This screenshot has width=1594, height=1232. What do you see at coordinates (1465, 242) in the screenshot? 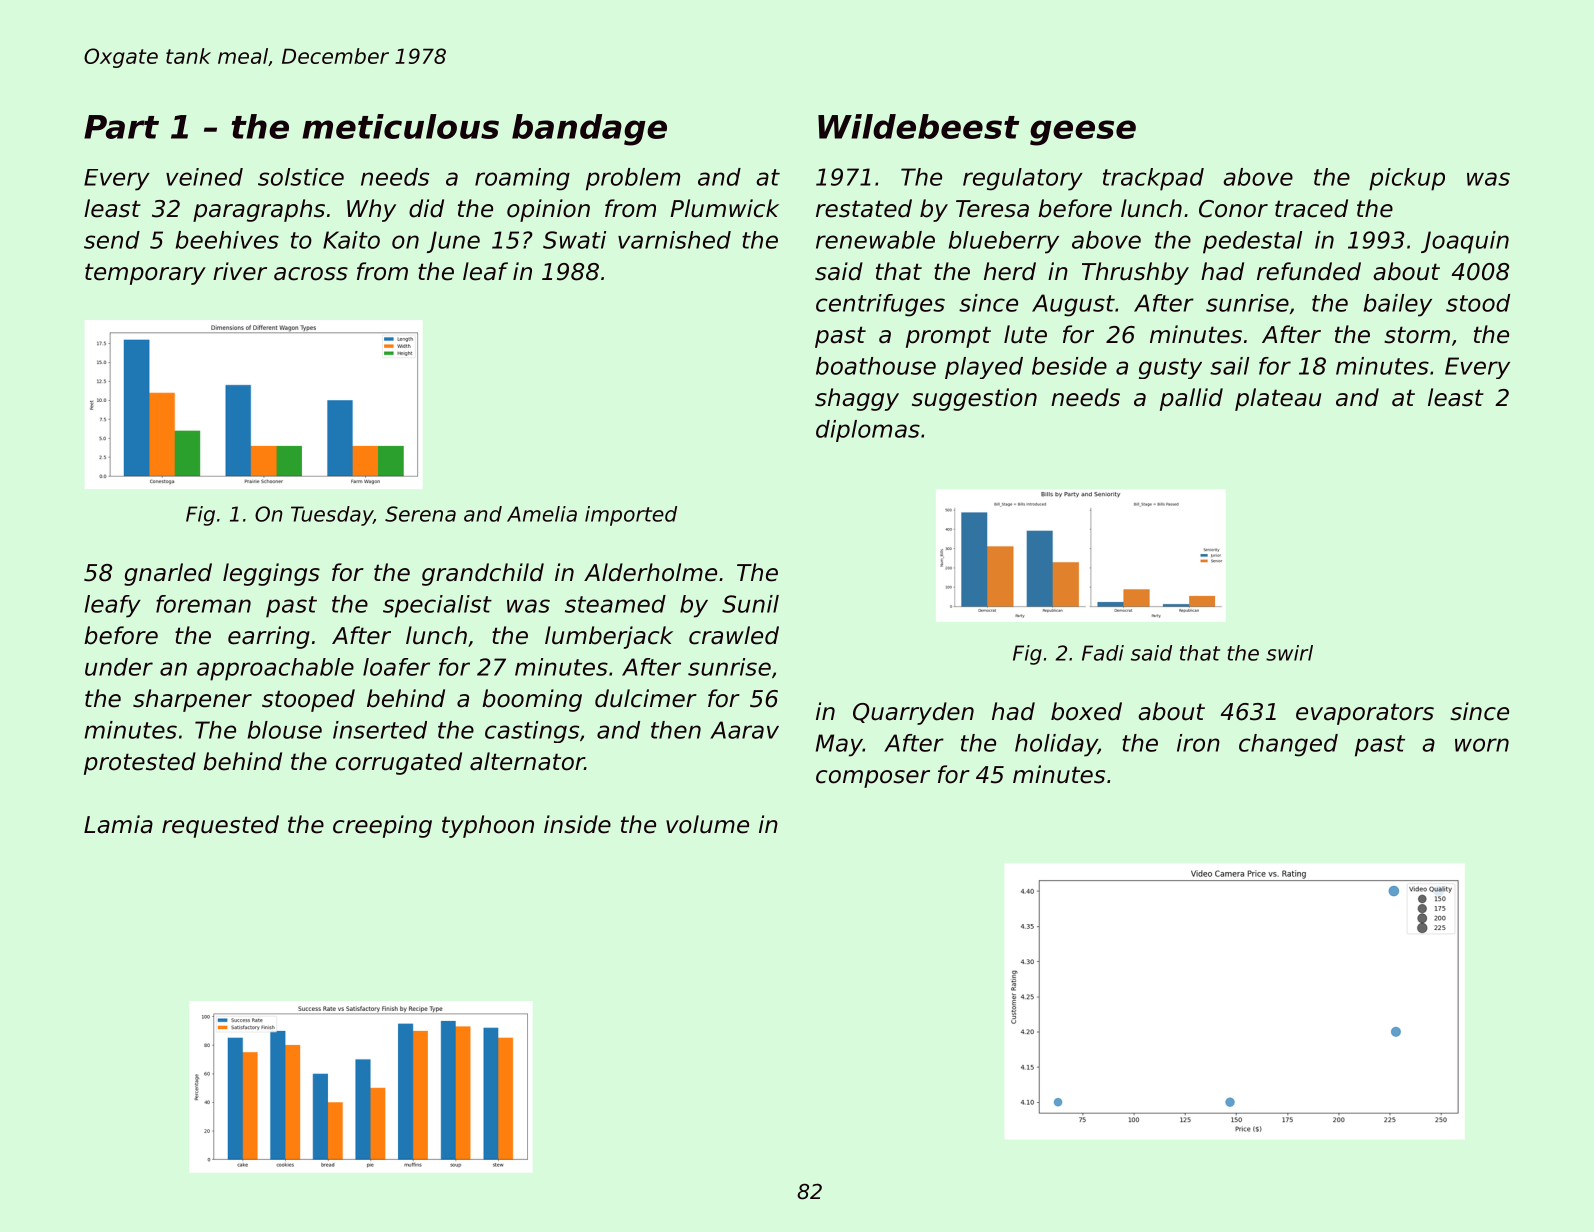
I see `Joaquin` at bounding box center [1465, 242].
